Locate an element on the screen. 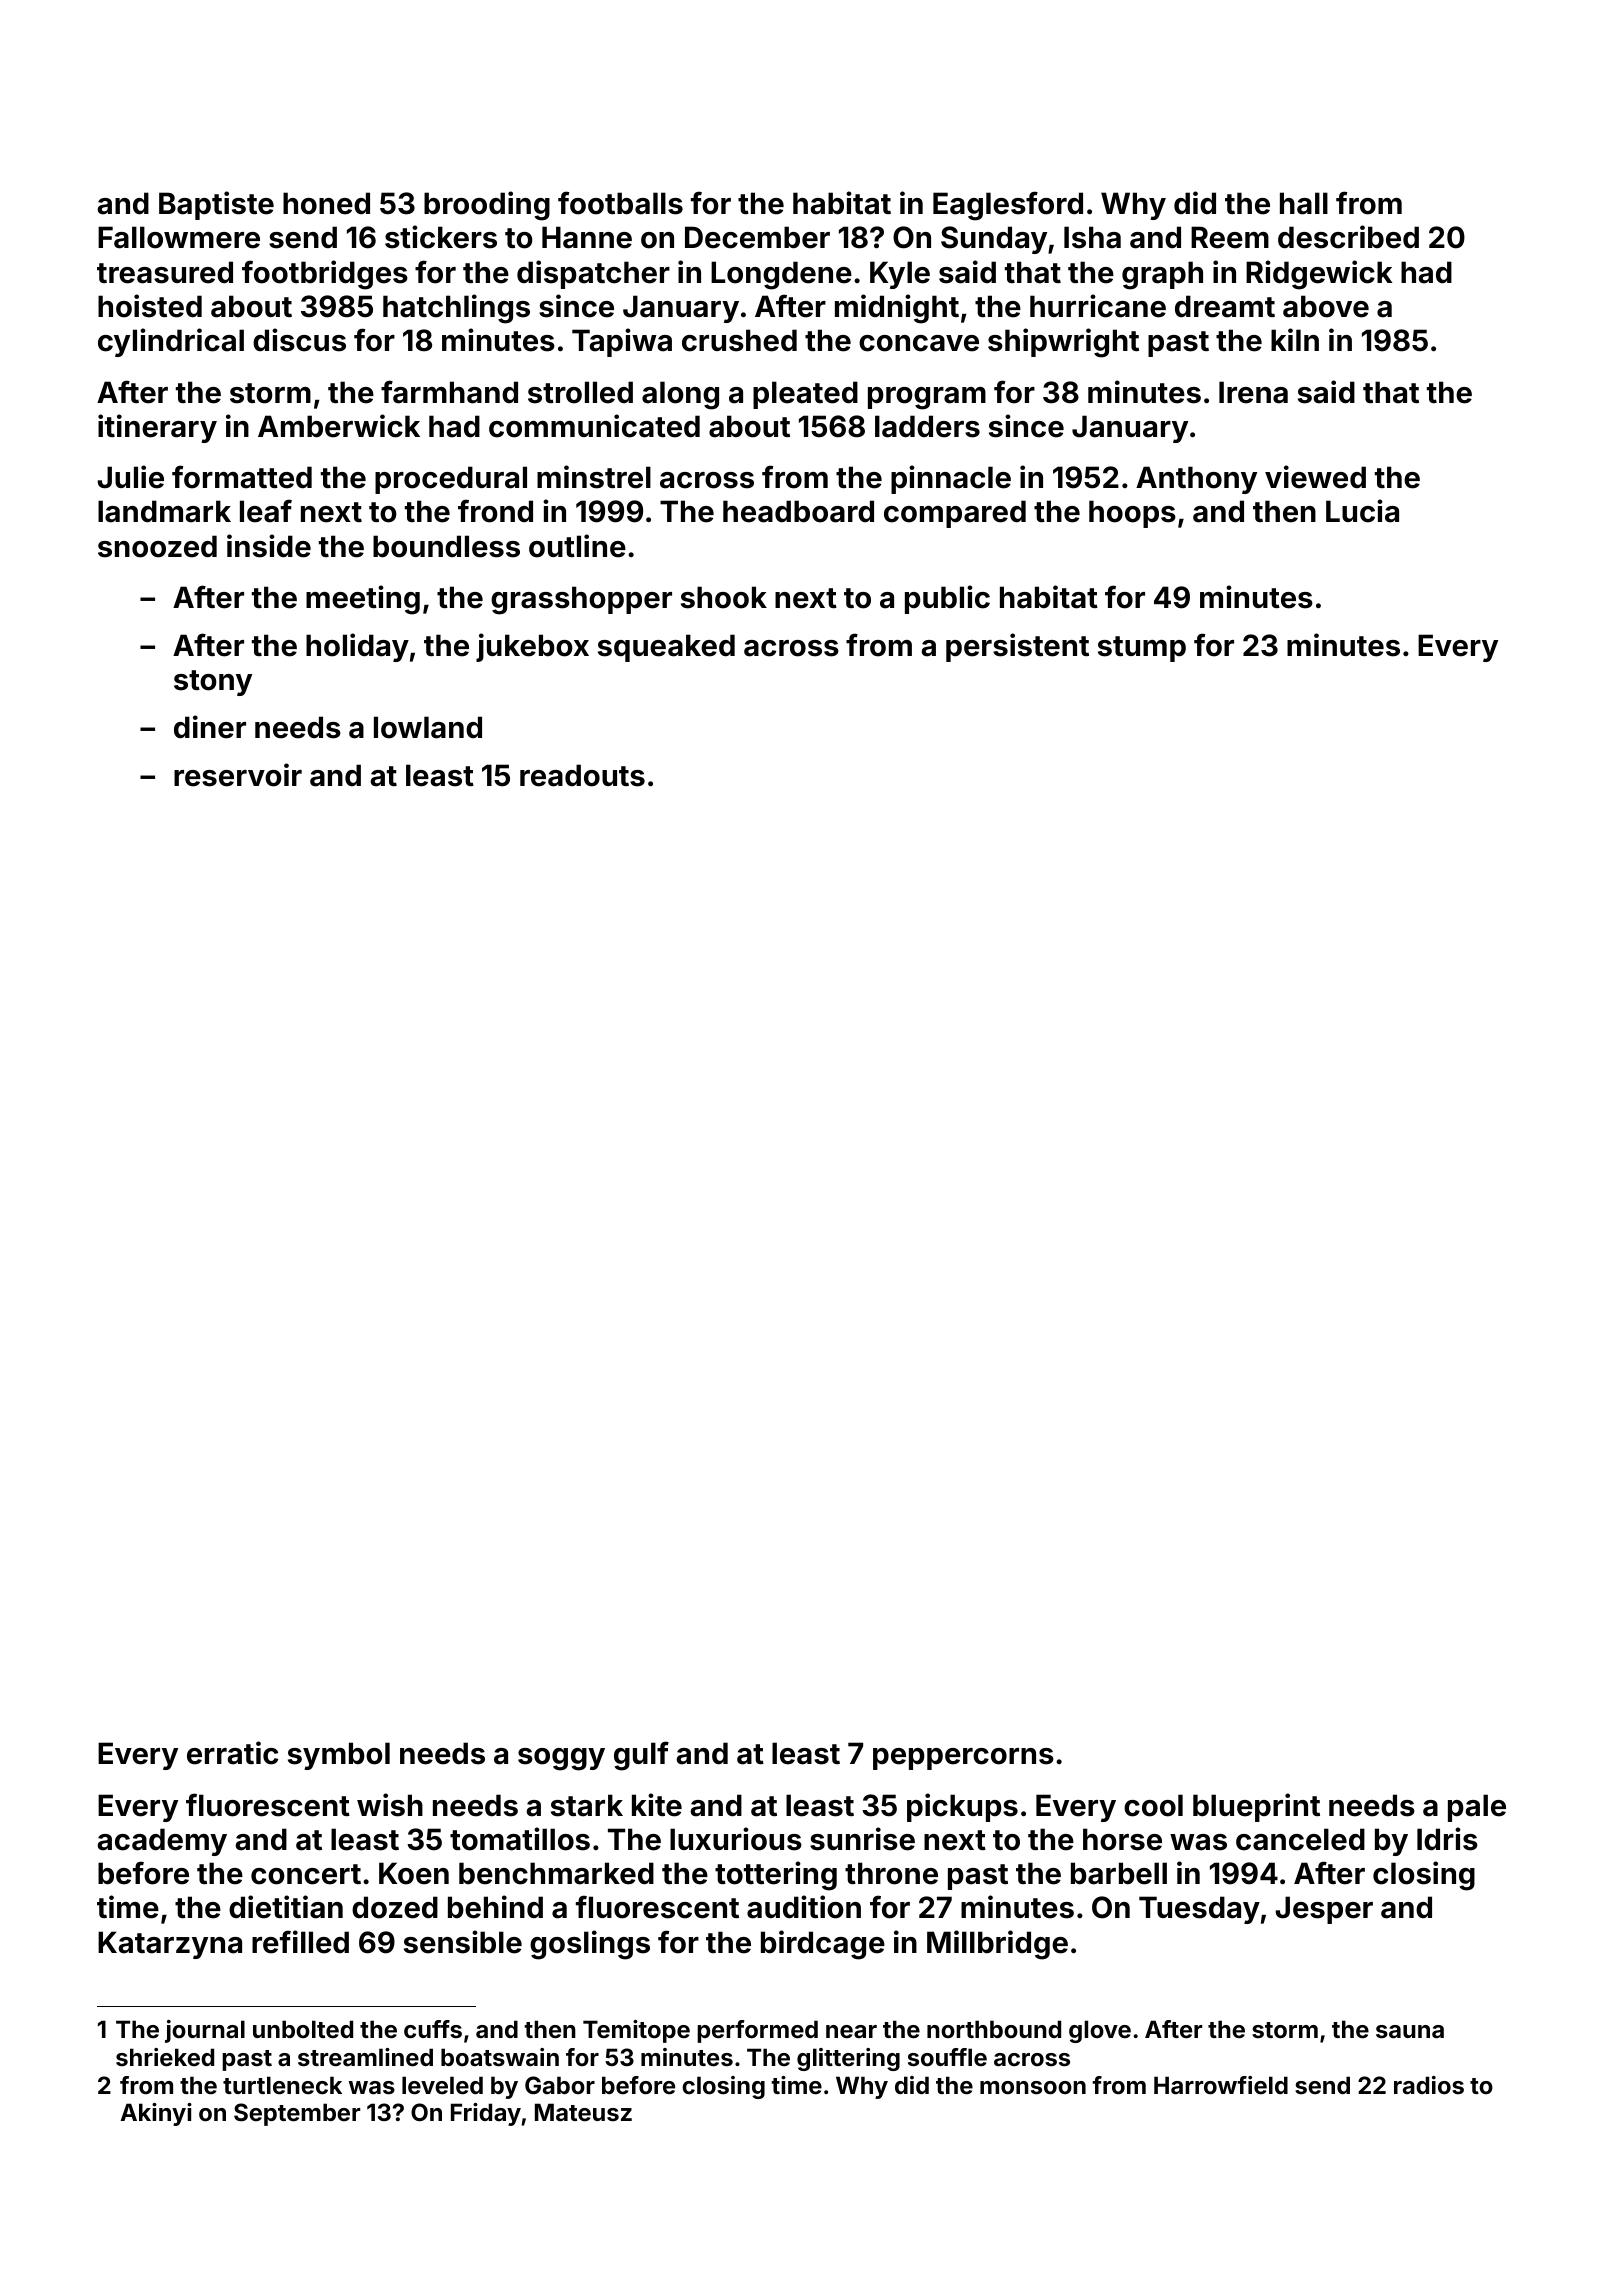 The image size is (1620, 2292). readouts is located at coordinates (582, 775).
